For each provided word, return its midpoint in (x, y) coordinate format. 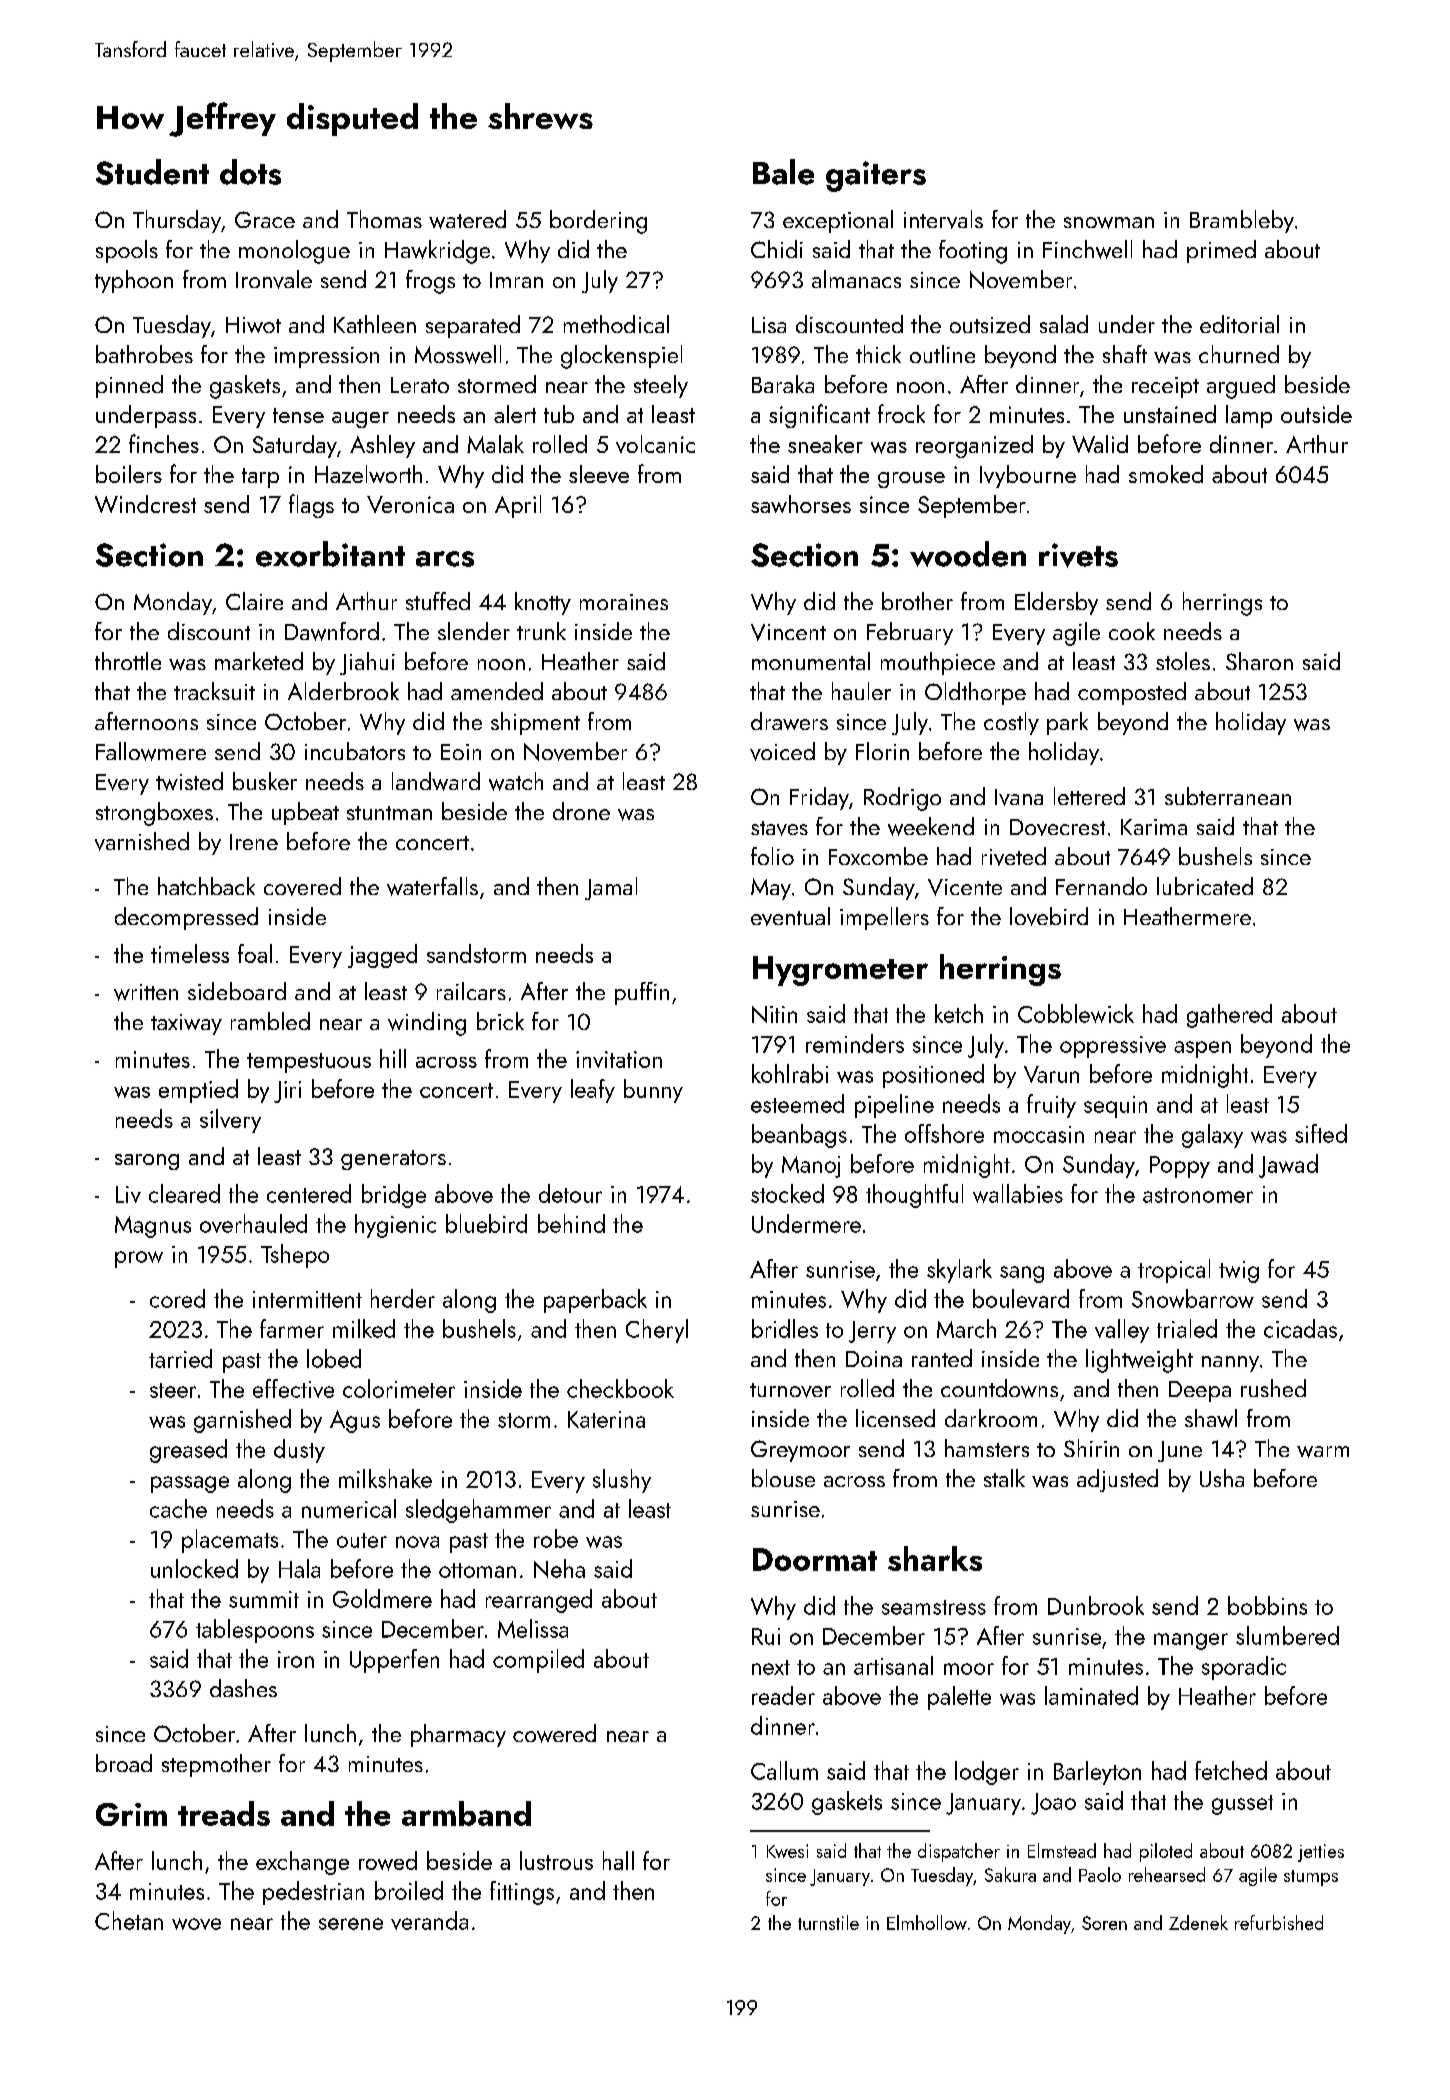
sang (1022, 1274)
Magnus (153, 1227)
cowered (554, 1733)
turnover (790, 1390)
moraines (624, 602)
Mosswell (458, 354)
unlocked (194, 1568)
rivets (1078, 555)
